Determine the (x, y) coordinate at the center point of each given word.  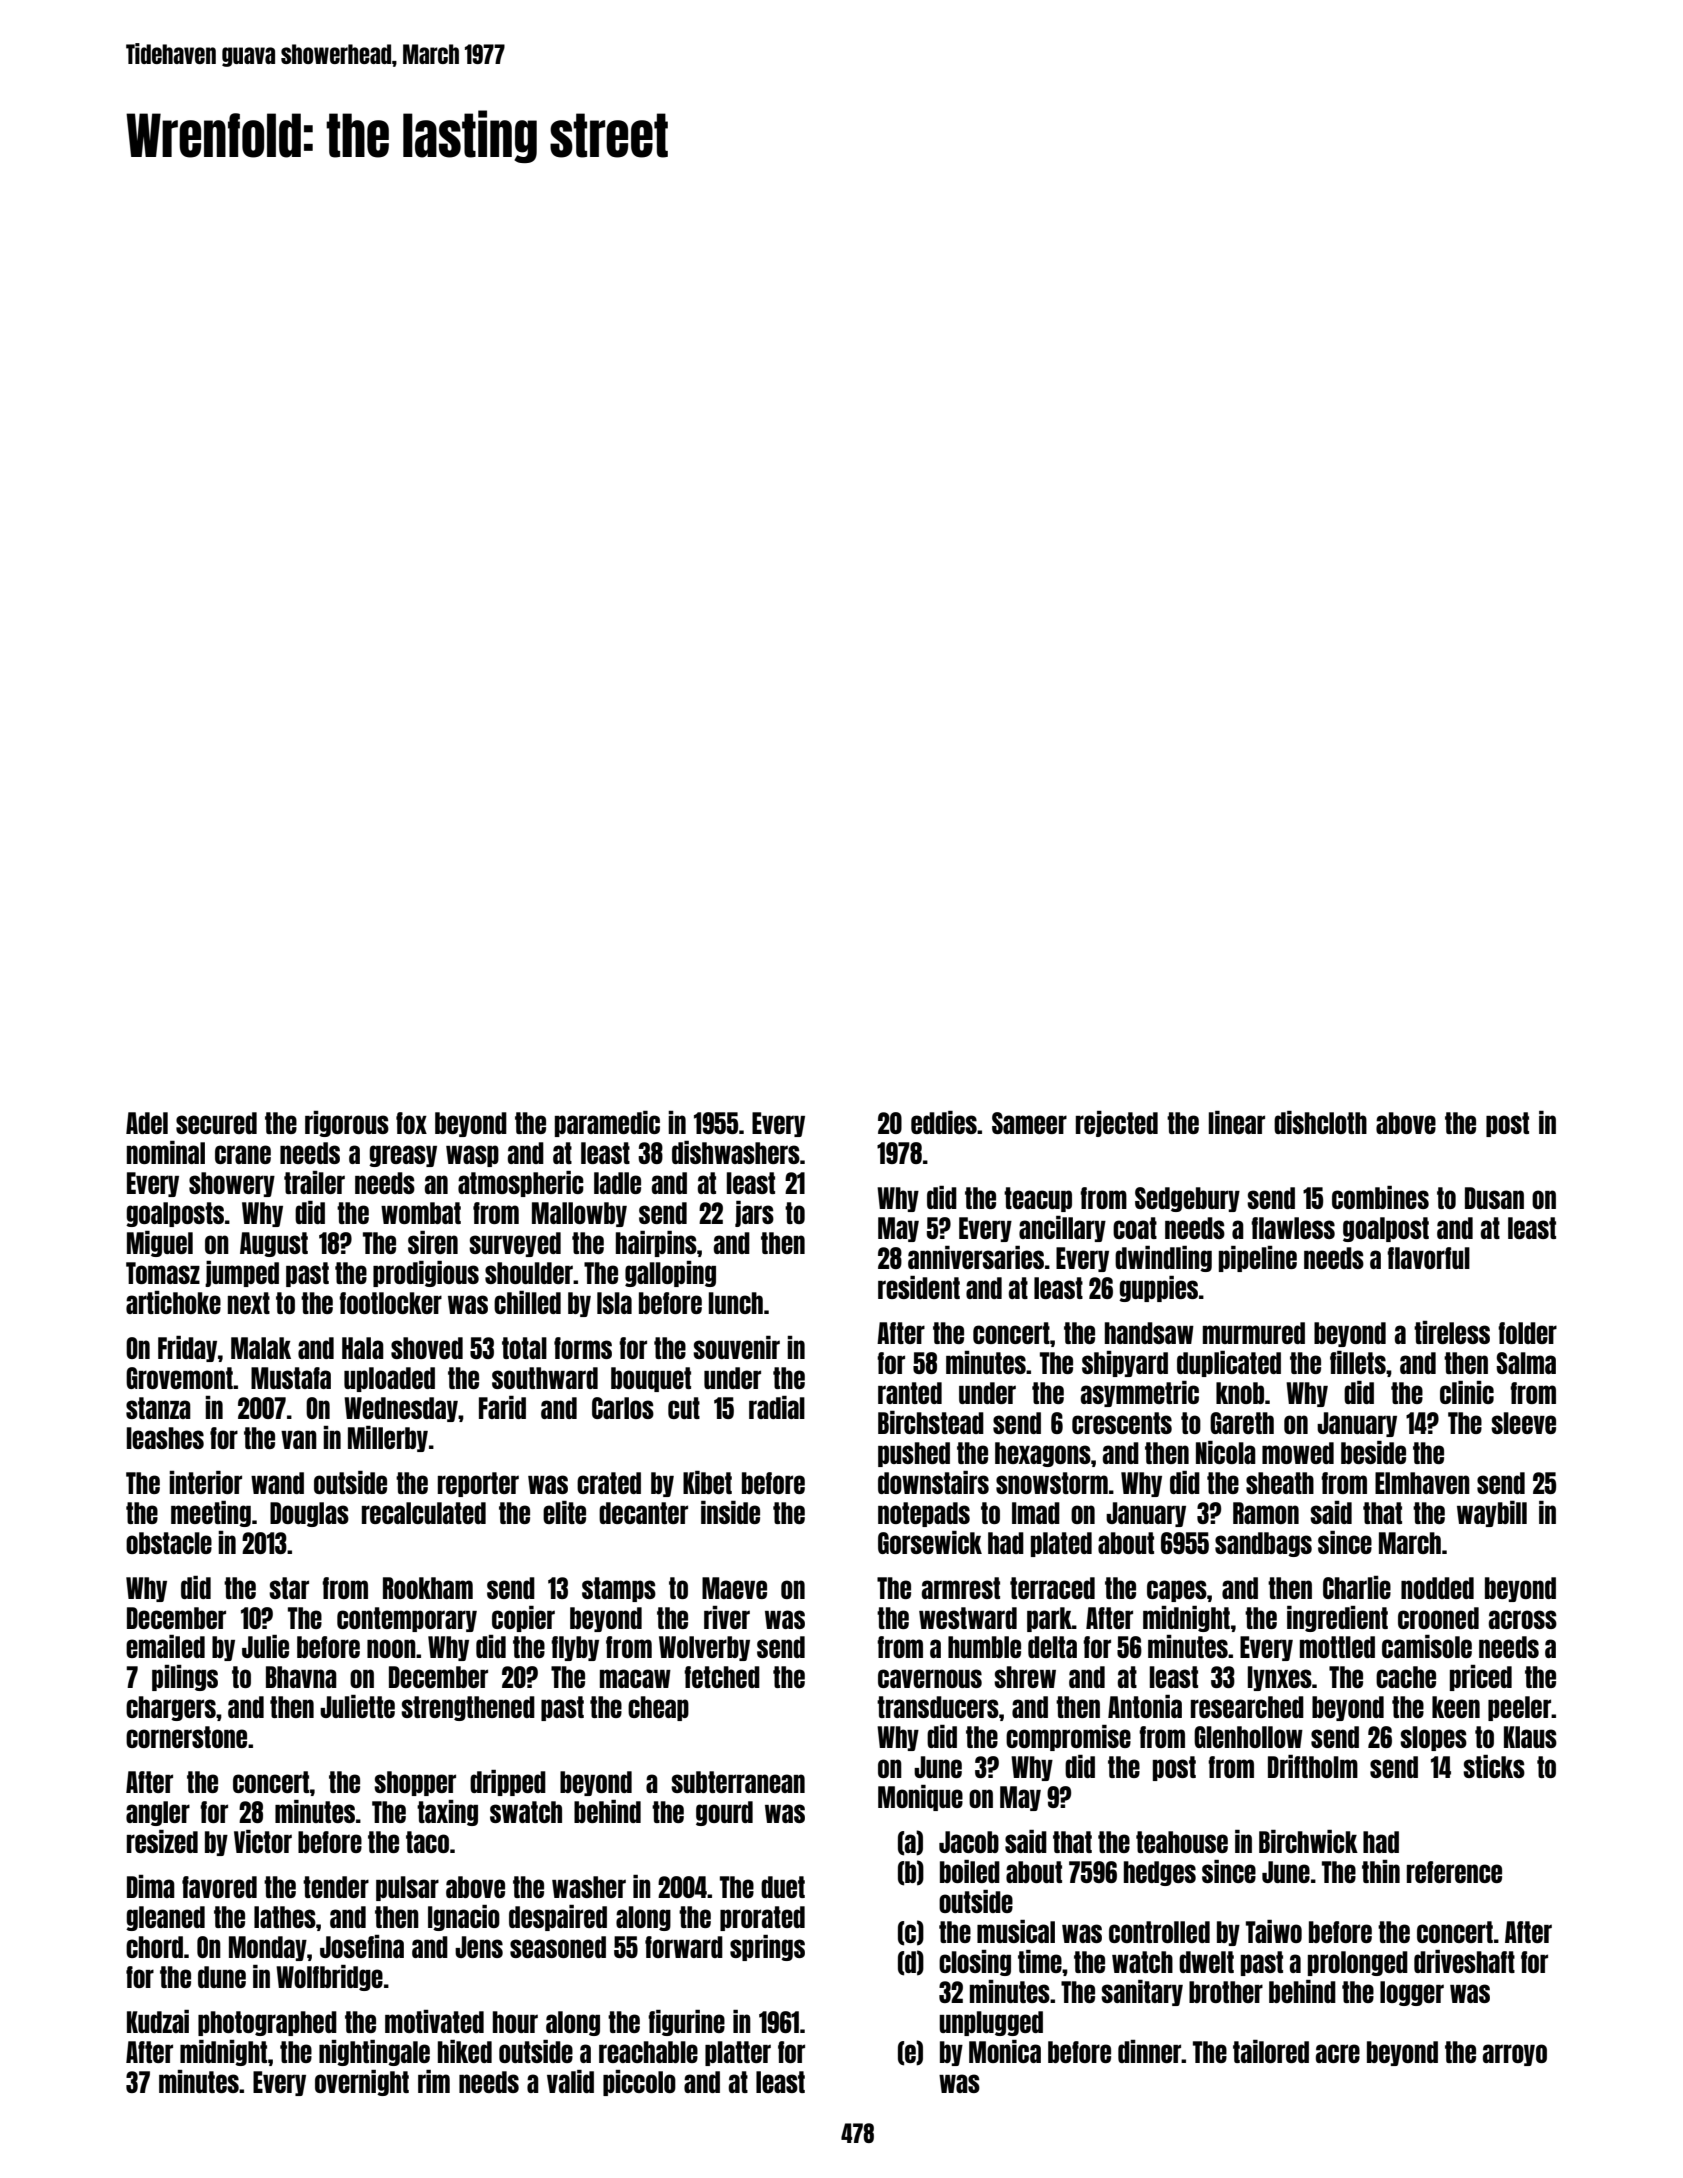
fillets (1358, 1362)
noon (391, 1648)
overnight (362, 2083)
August (274, 1244)
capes (1177, 1591)
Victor (263, 1841)
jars (754, 1214)
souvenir (736, 1347)
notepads (924, 1514)
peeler (1519, 1708)
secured (216, 1123)
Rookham (428, 1588)
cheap (658, 1708)
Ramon (1266, 1513)
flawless (1293, 1228)
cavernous (930, 1678)
